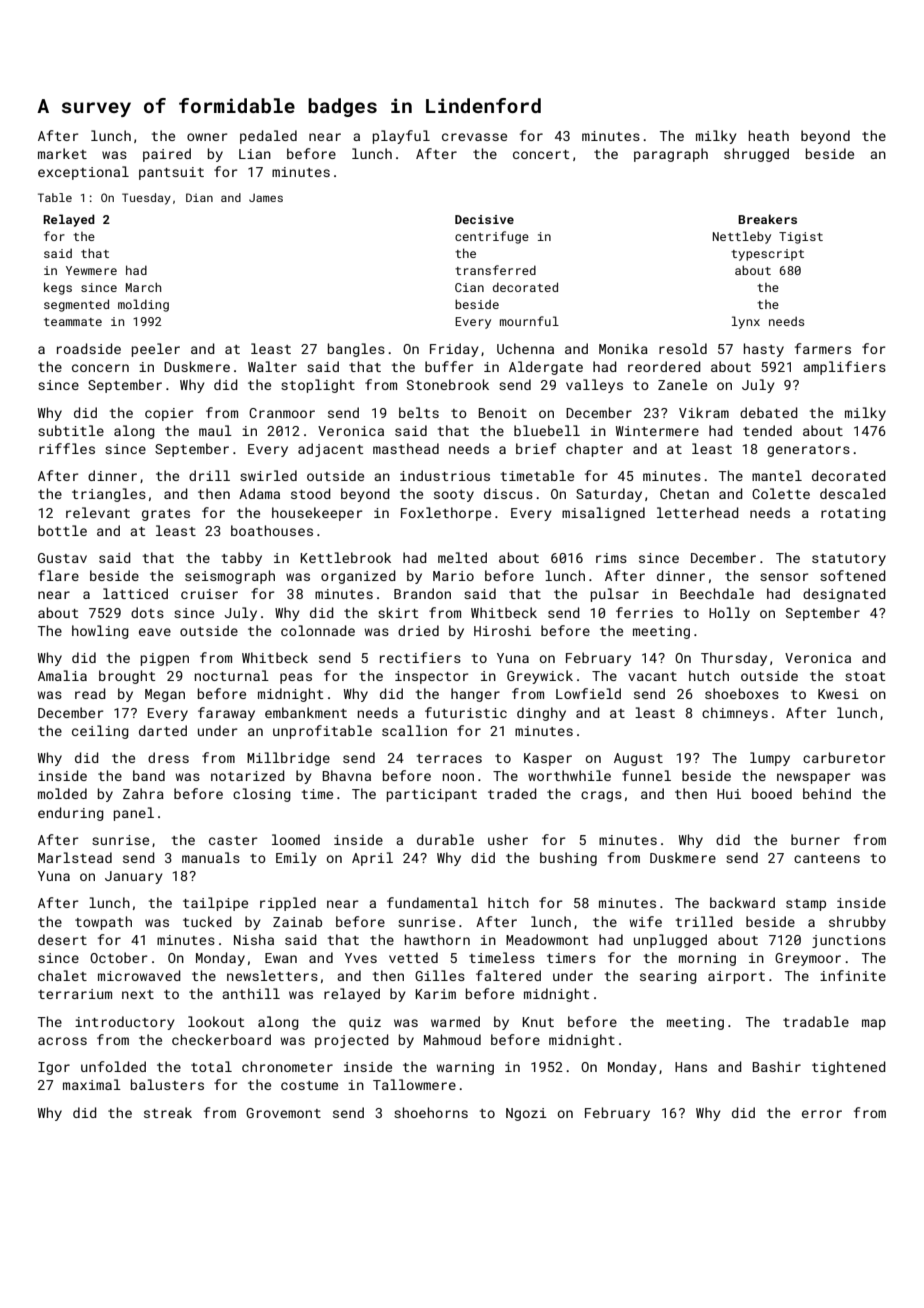 Image resolution: width=924 pixels, height=1308 pixels. What do you see at coordinates (207, 137) in the screenshot?
I see `owner` at bounding box center [207, 137].
